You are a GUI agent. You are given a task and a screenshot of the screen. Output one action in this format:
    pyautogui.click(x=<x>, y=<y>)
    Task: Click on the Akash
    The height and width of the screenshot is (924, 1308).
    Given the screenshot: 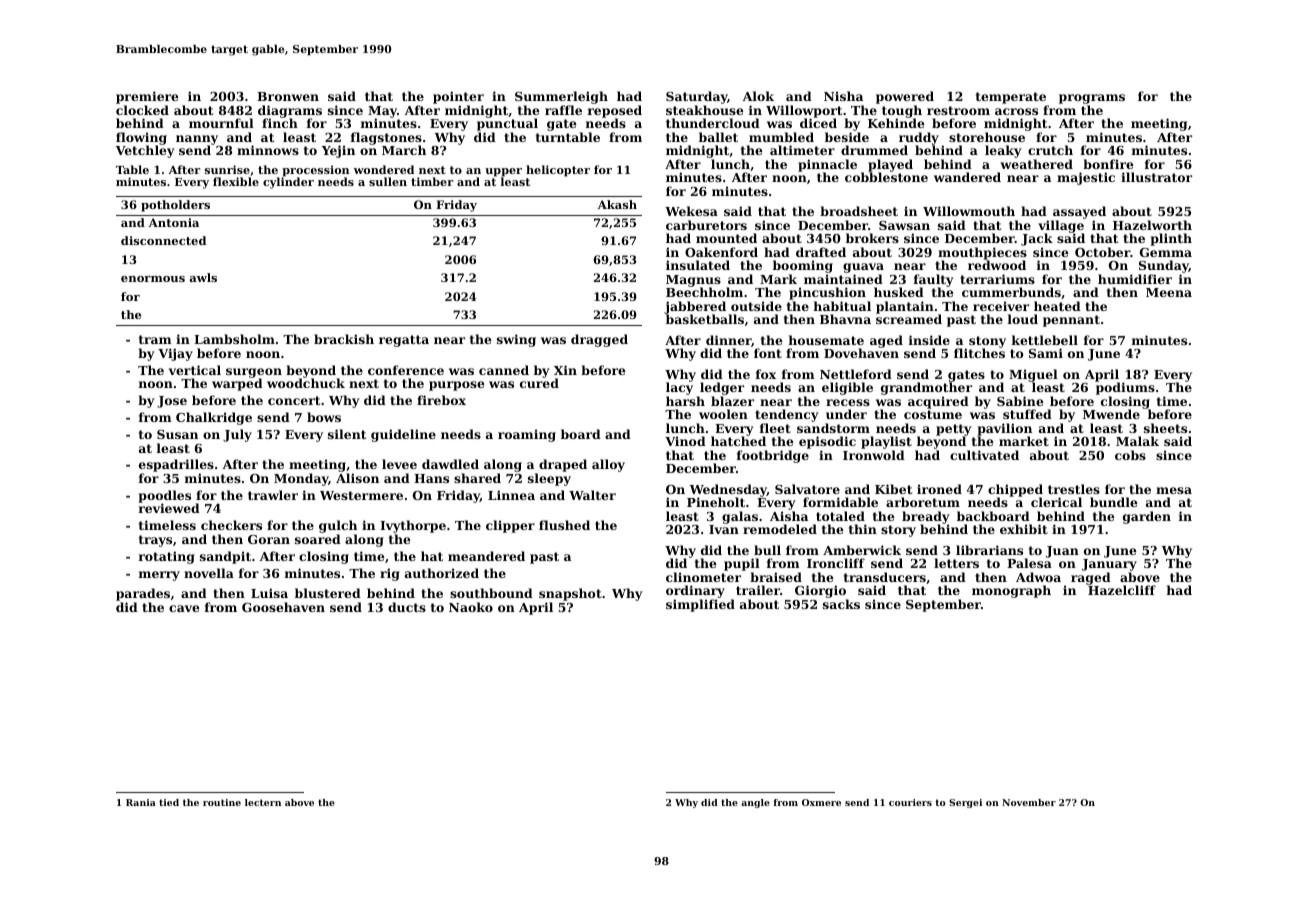 What is the action you would take?
    pyautogui.click(x=617, y=204)
